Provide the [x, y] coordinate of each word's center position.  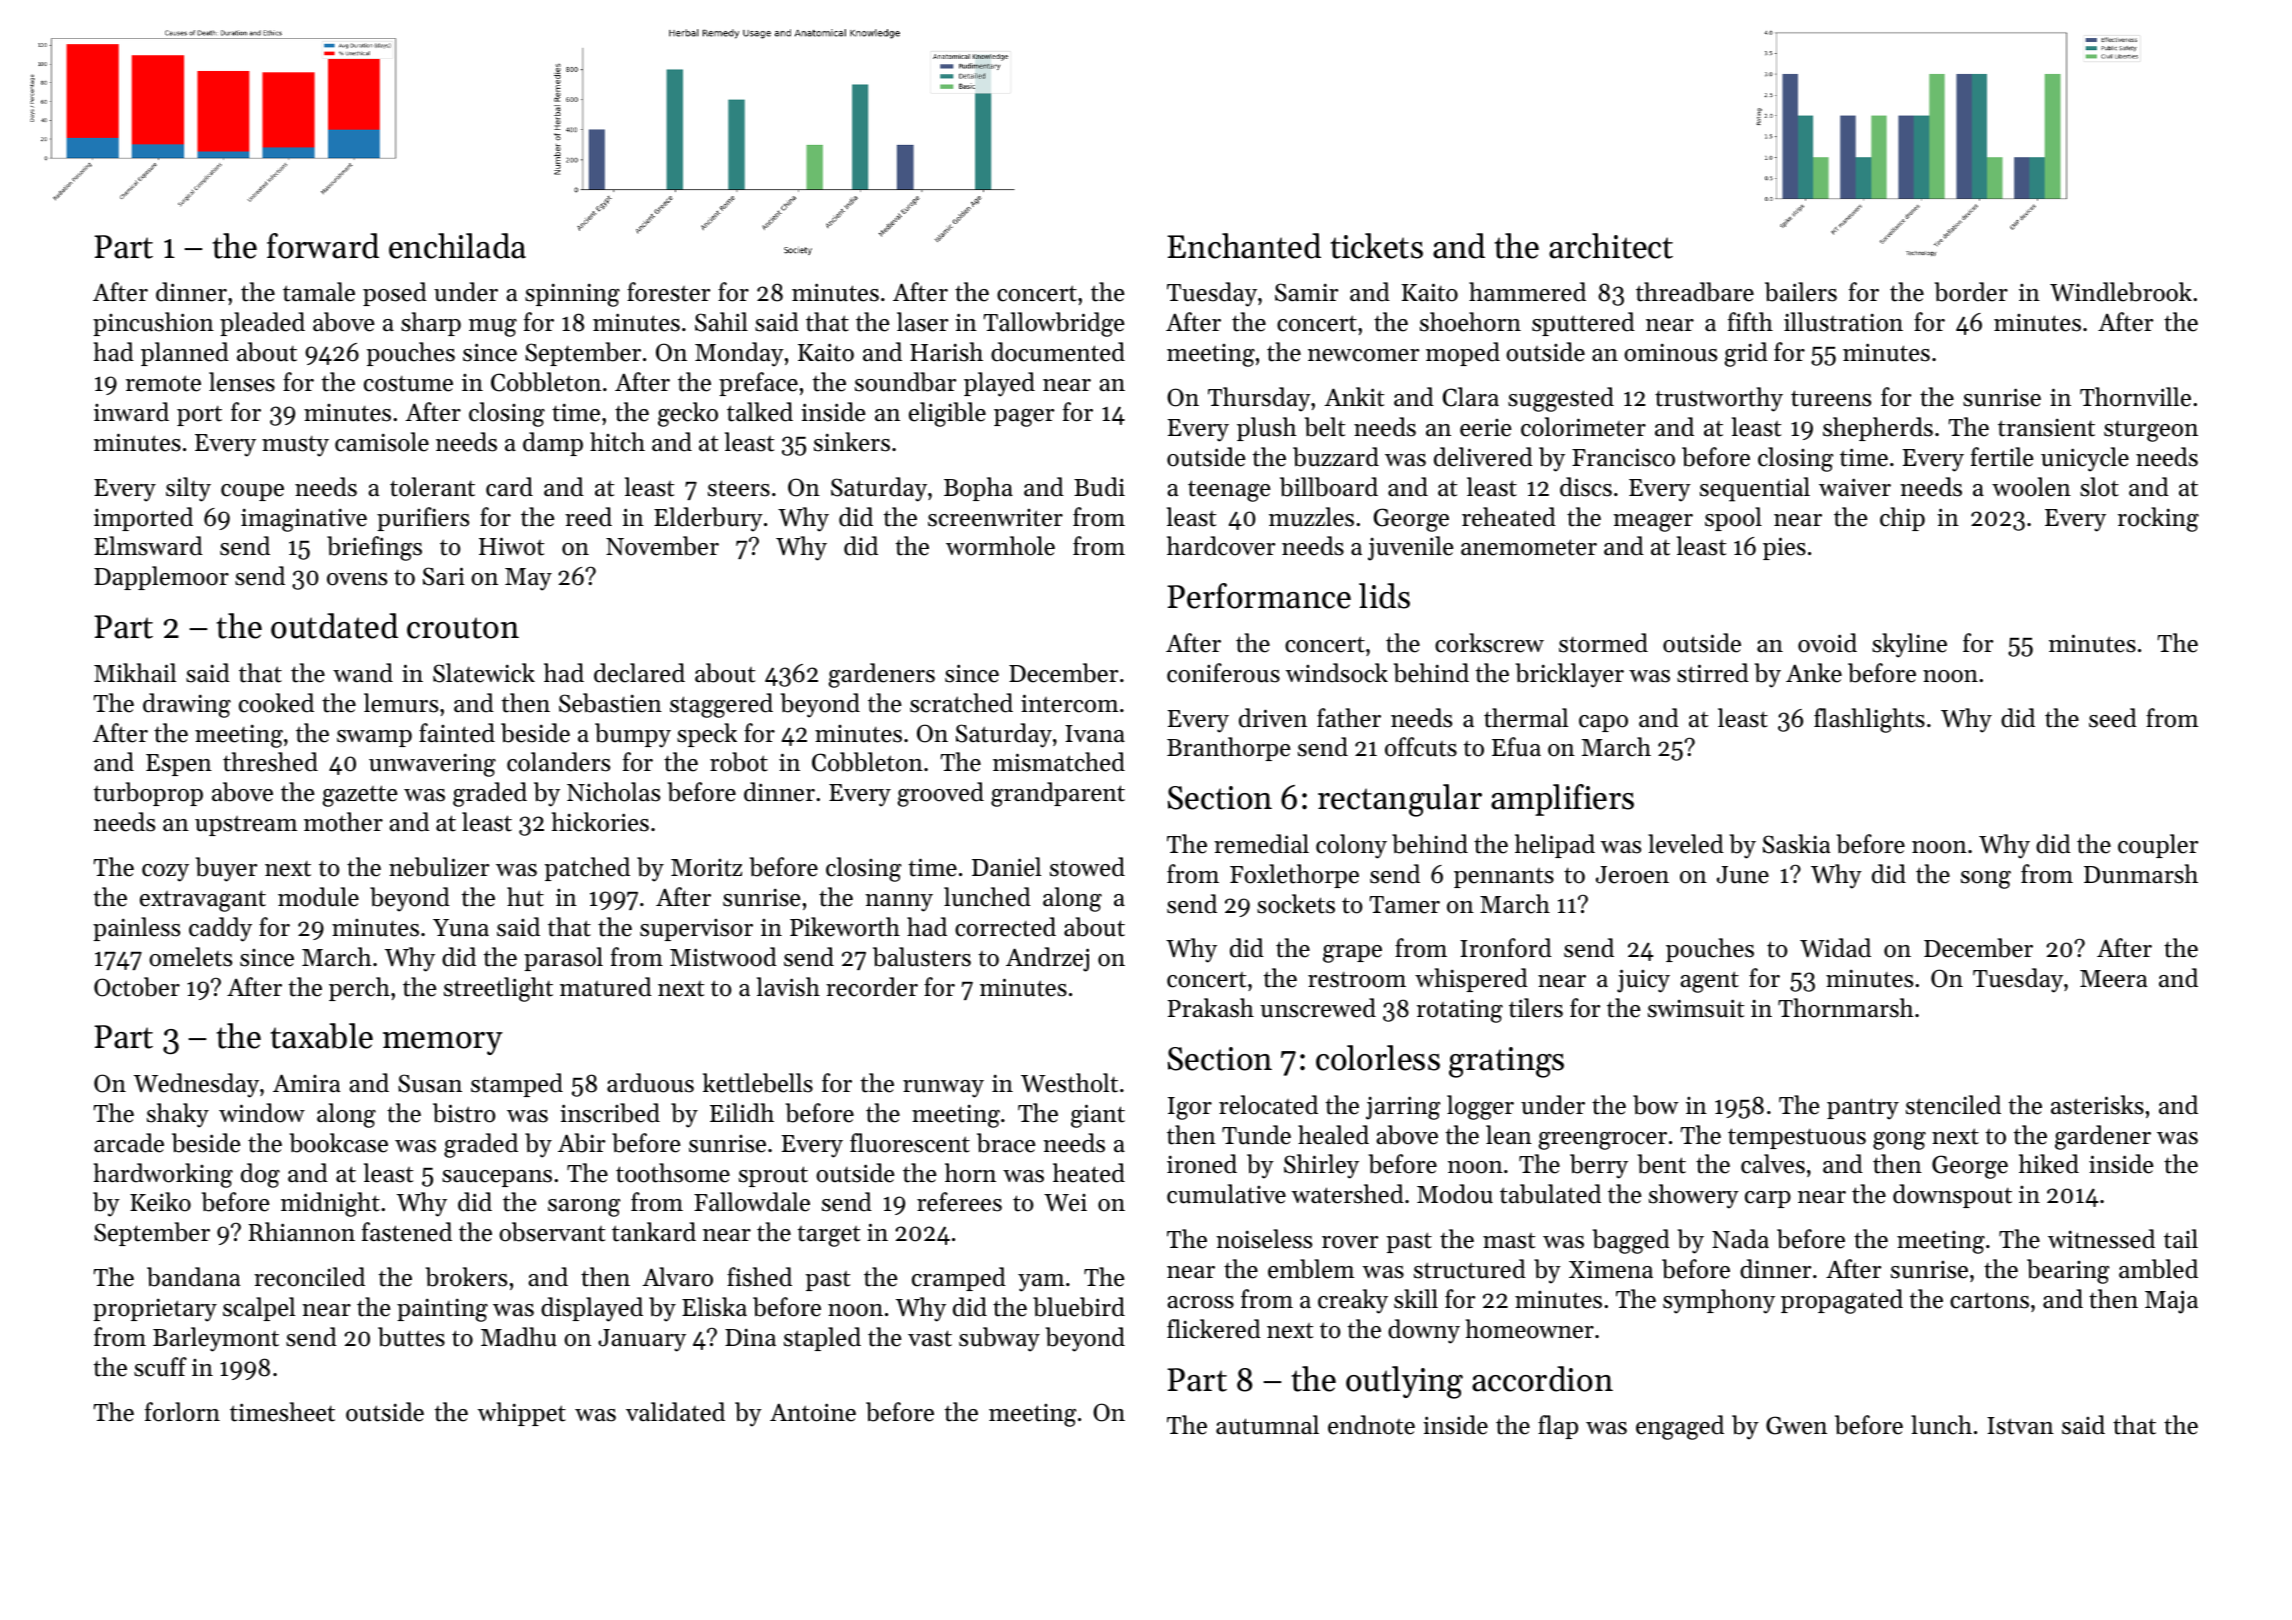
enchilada [457, 246]
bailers [1801, 292]
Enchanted [1244, 246]
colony [1351, 846]
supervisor [696, 930]
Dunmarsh [2141, 874]
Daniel [1006, 867]
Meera [2113, 979]
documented [1058, 352]
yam [1041, 1283]
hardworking [163, 1175]
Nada [1740, 1239]
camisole [382, 442]
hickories [600, 822]
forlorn [182, 1412]
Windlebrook [2121, 292]
